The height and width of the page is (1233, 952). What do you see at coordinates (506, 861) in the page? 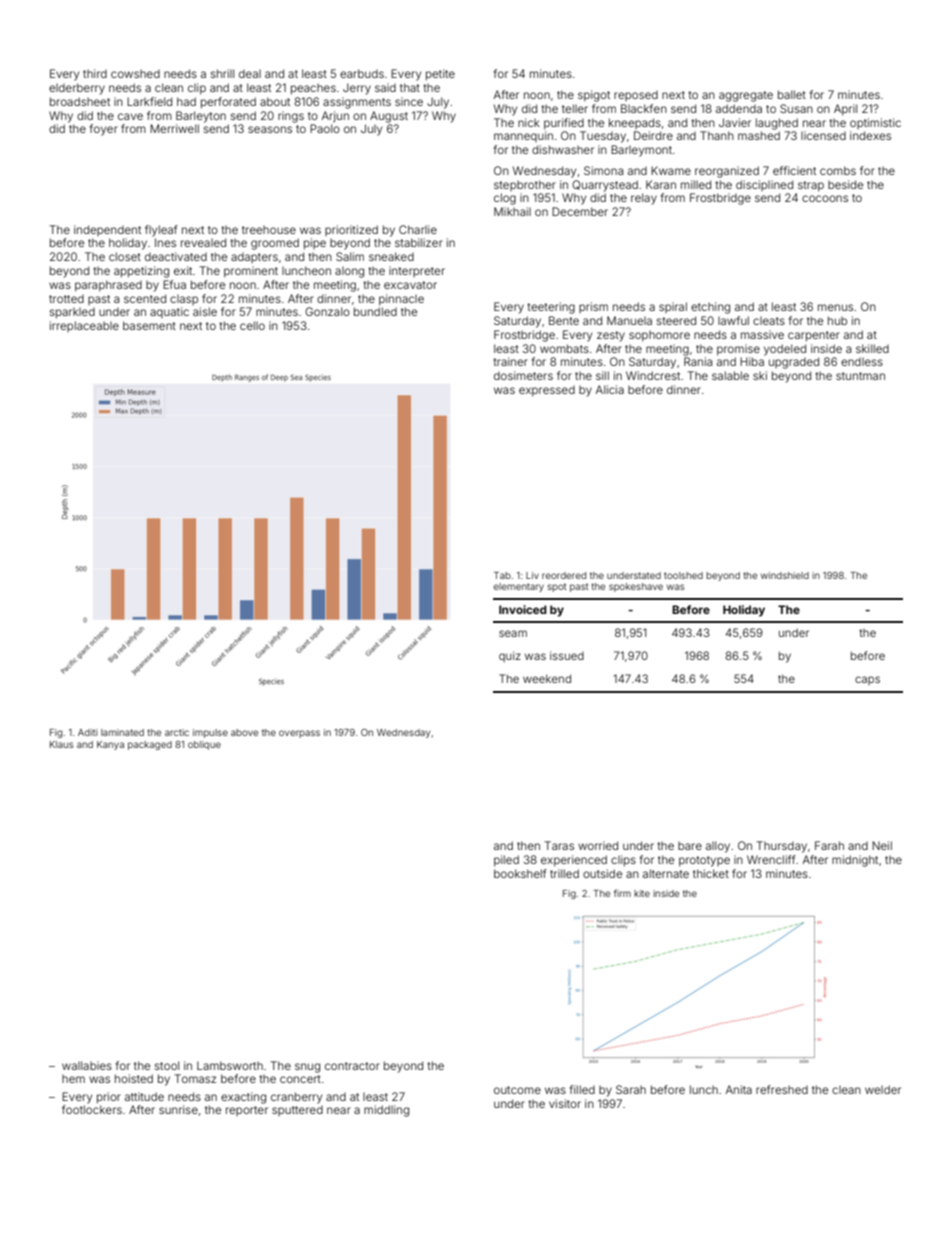
I see `piled` at bounding box center [506, 861].
